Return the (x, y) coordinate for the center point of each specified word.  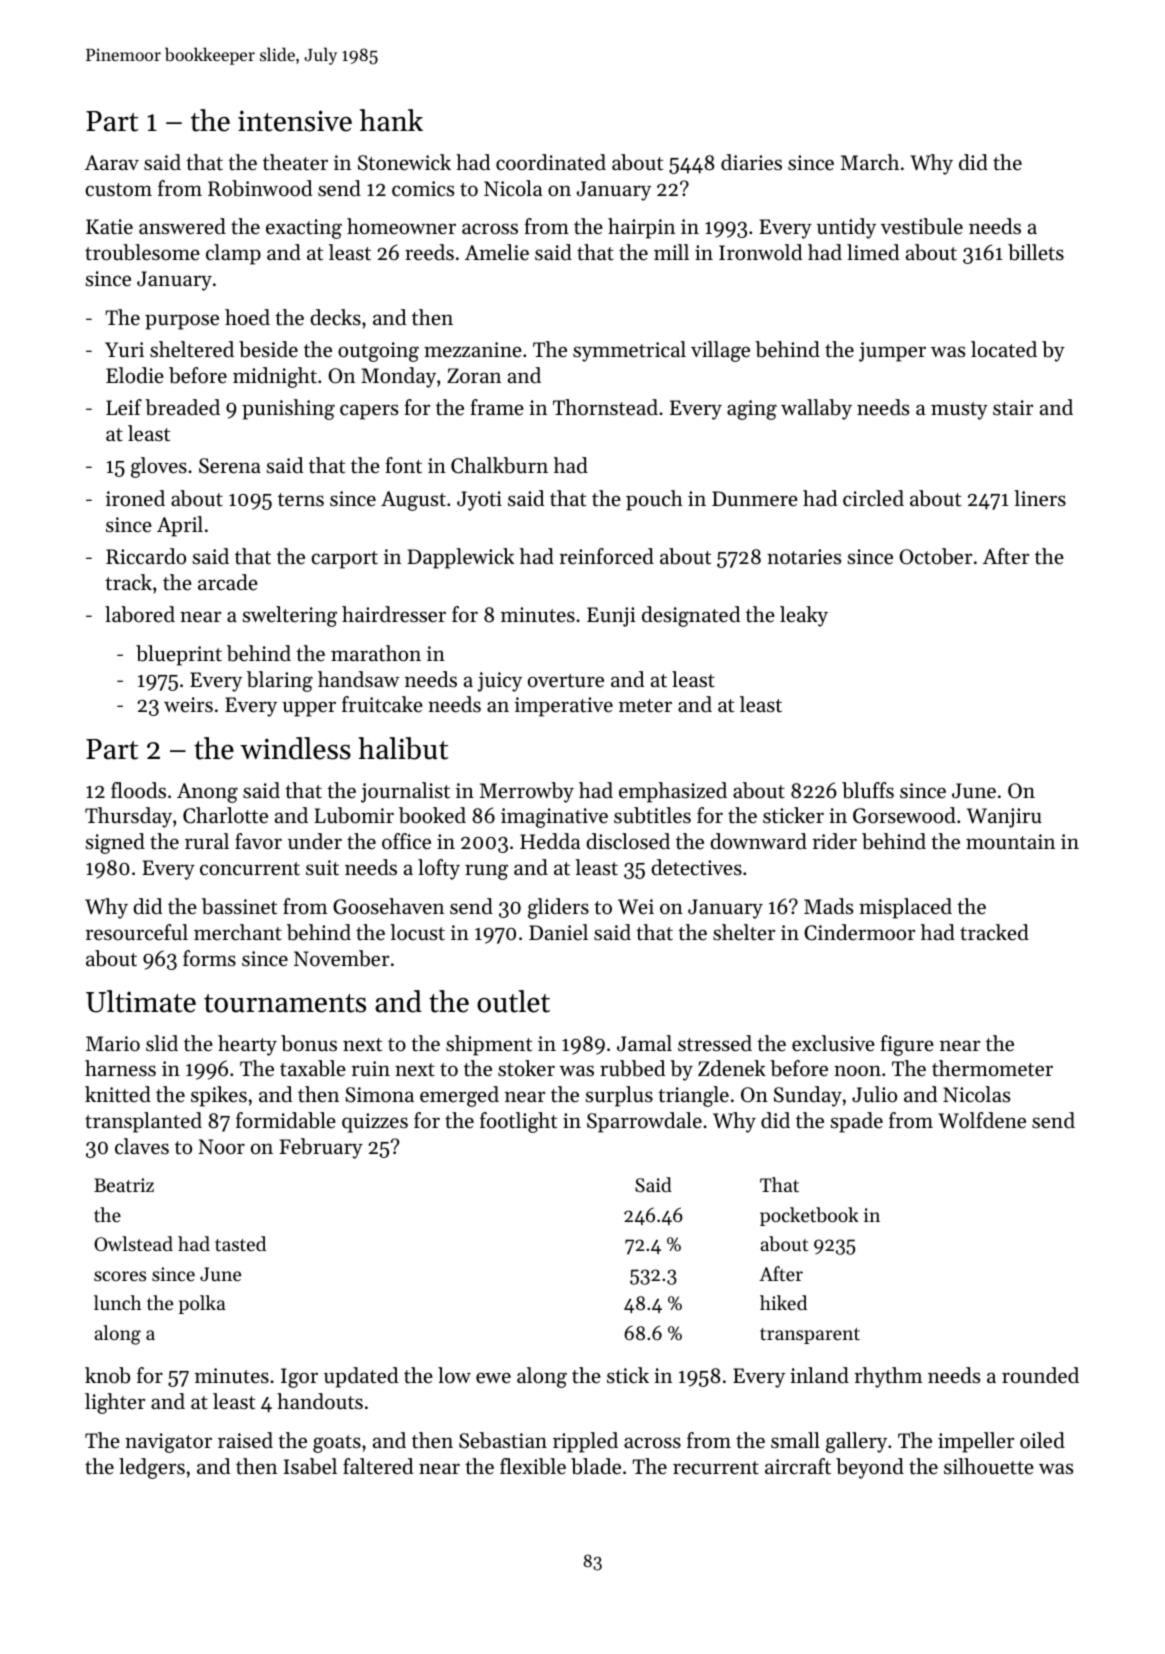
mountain (1010, 842)
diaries (751, 162)
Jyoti (479, 501)
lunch (118, 1302)
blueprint (179, 655)
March (870, 162)
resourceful (136, 932)
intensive (295, 121)
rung (486, 872)
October (935, 556)
